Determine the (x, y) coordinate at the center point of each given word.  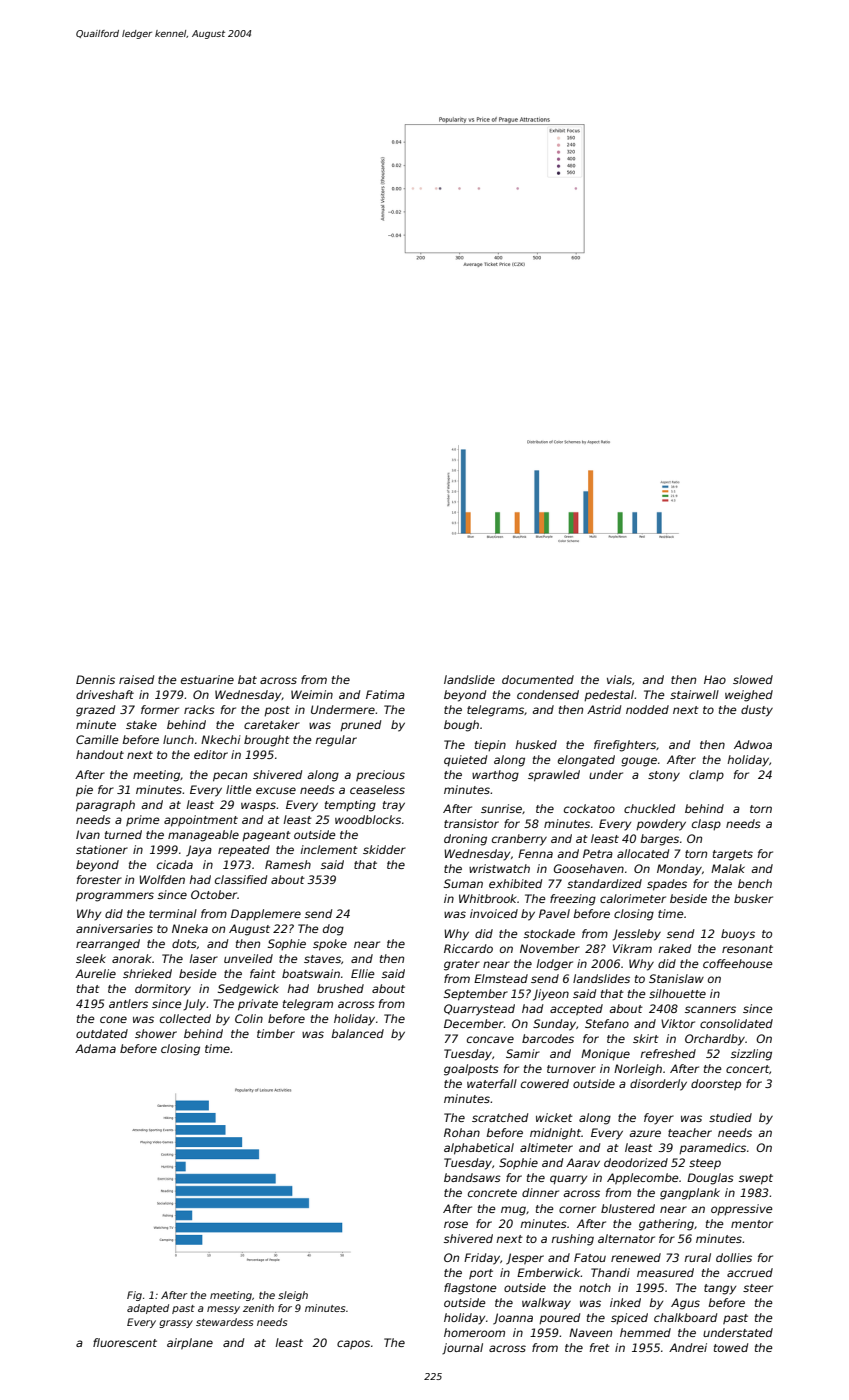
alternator (626, 1238)
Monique (605, 1055)
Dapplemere (266, 914)
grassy (176, 1324)
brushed (340, 988)
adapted (148, 1309)
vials (619, 679)
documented (538, 679)
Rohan (462, 1132)
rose (456, 1224)
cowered (545, 1083)
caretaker (272, 724)
